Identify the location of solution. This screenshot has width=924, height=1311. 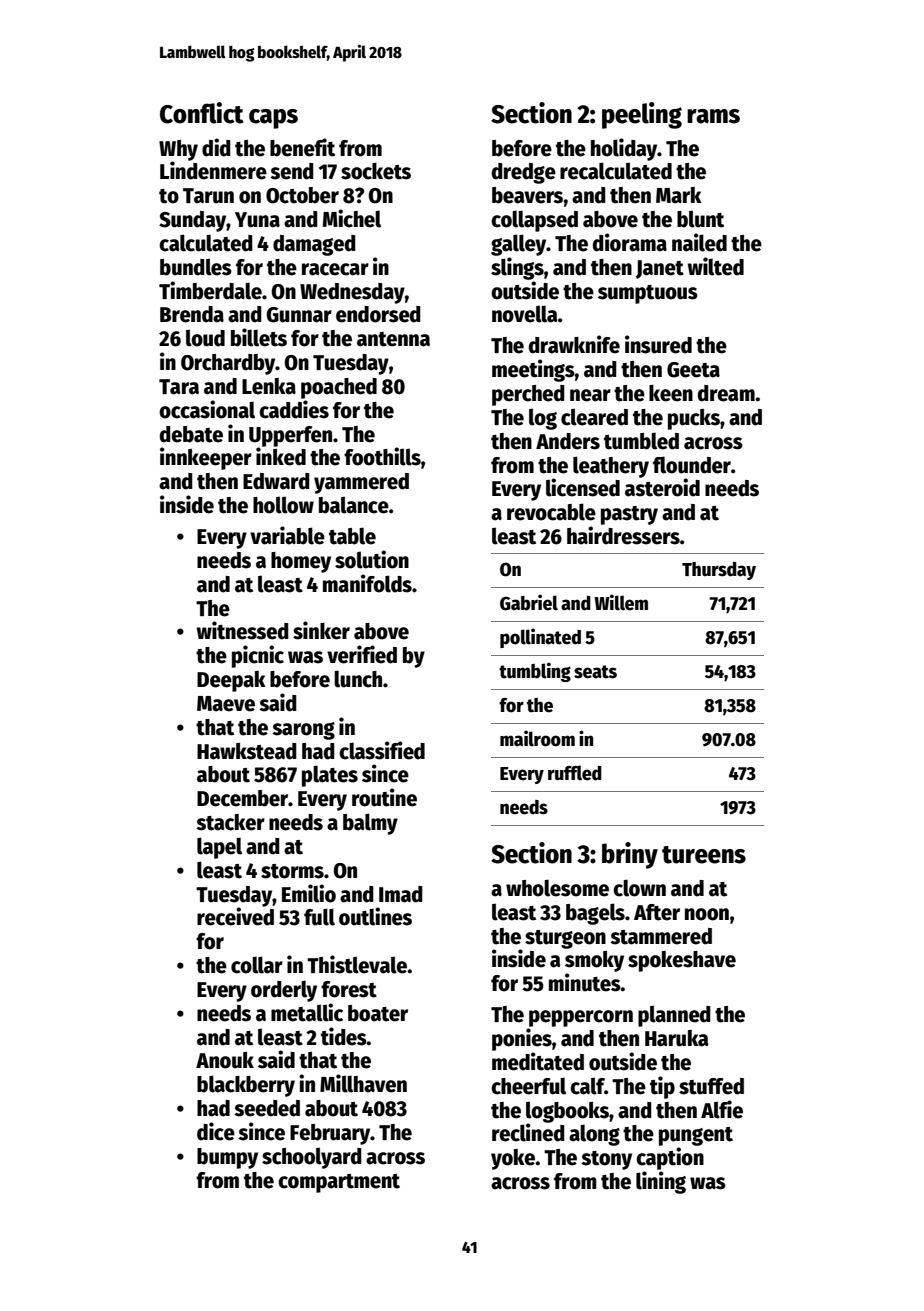
(372, 559).
